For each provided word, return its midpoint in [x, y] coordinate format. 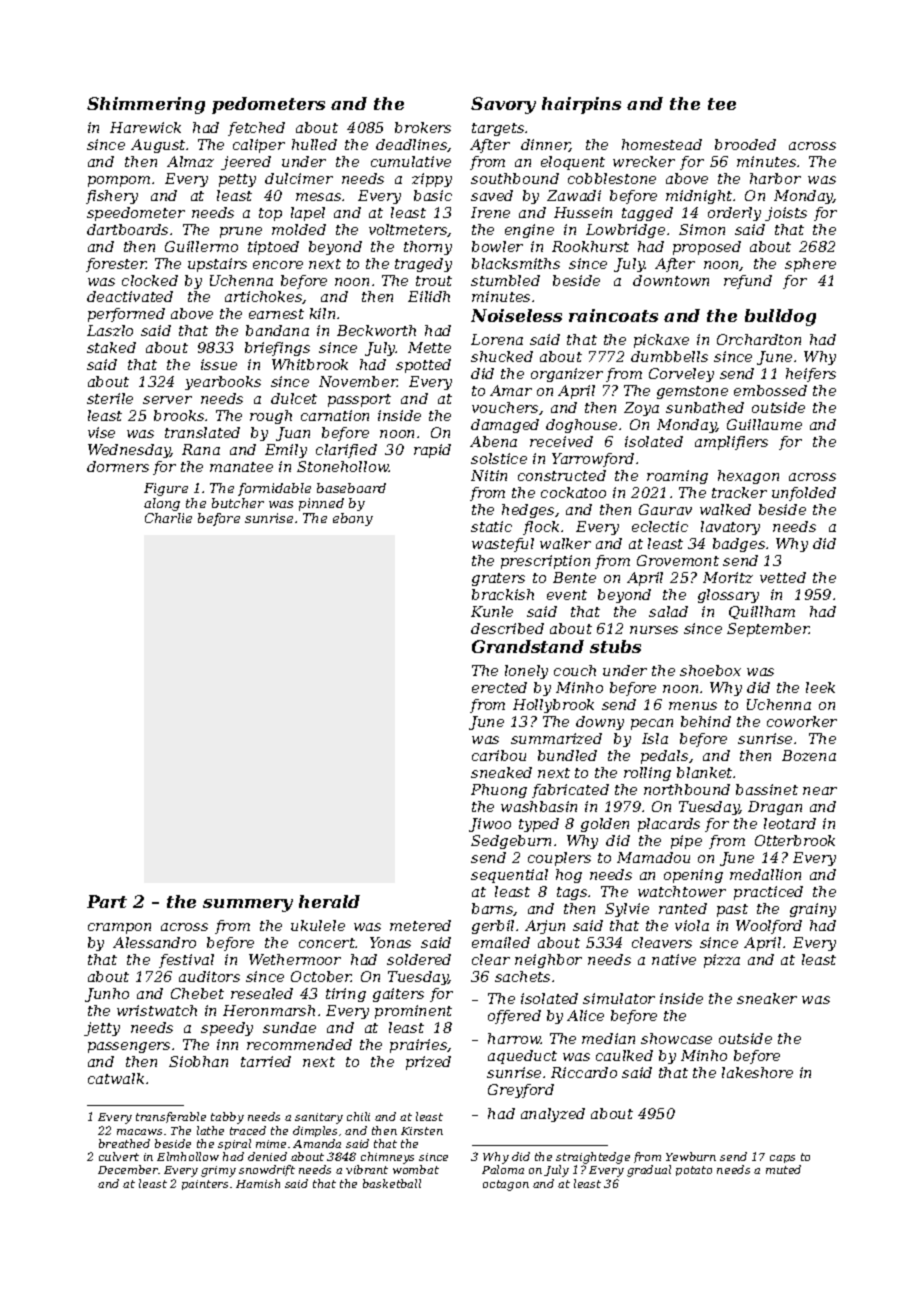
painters [205, 1185]
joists [786, 214]
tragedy [423, 265]
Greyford [521, 1091]
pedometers [268, 105]
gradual [649, 1171]
